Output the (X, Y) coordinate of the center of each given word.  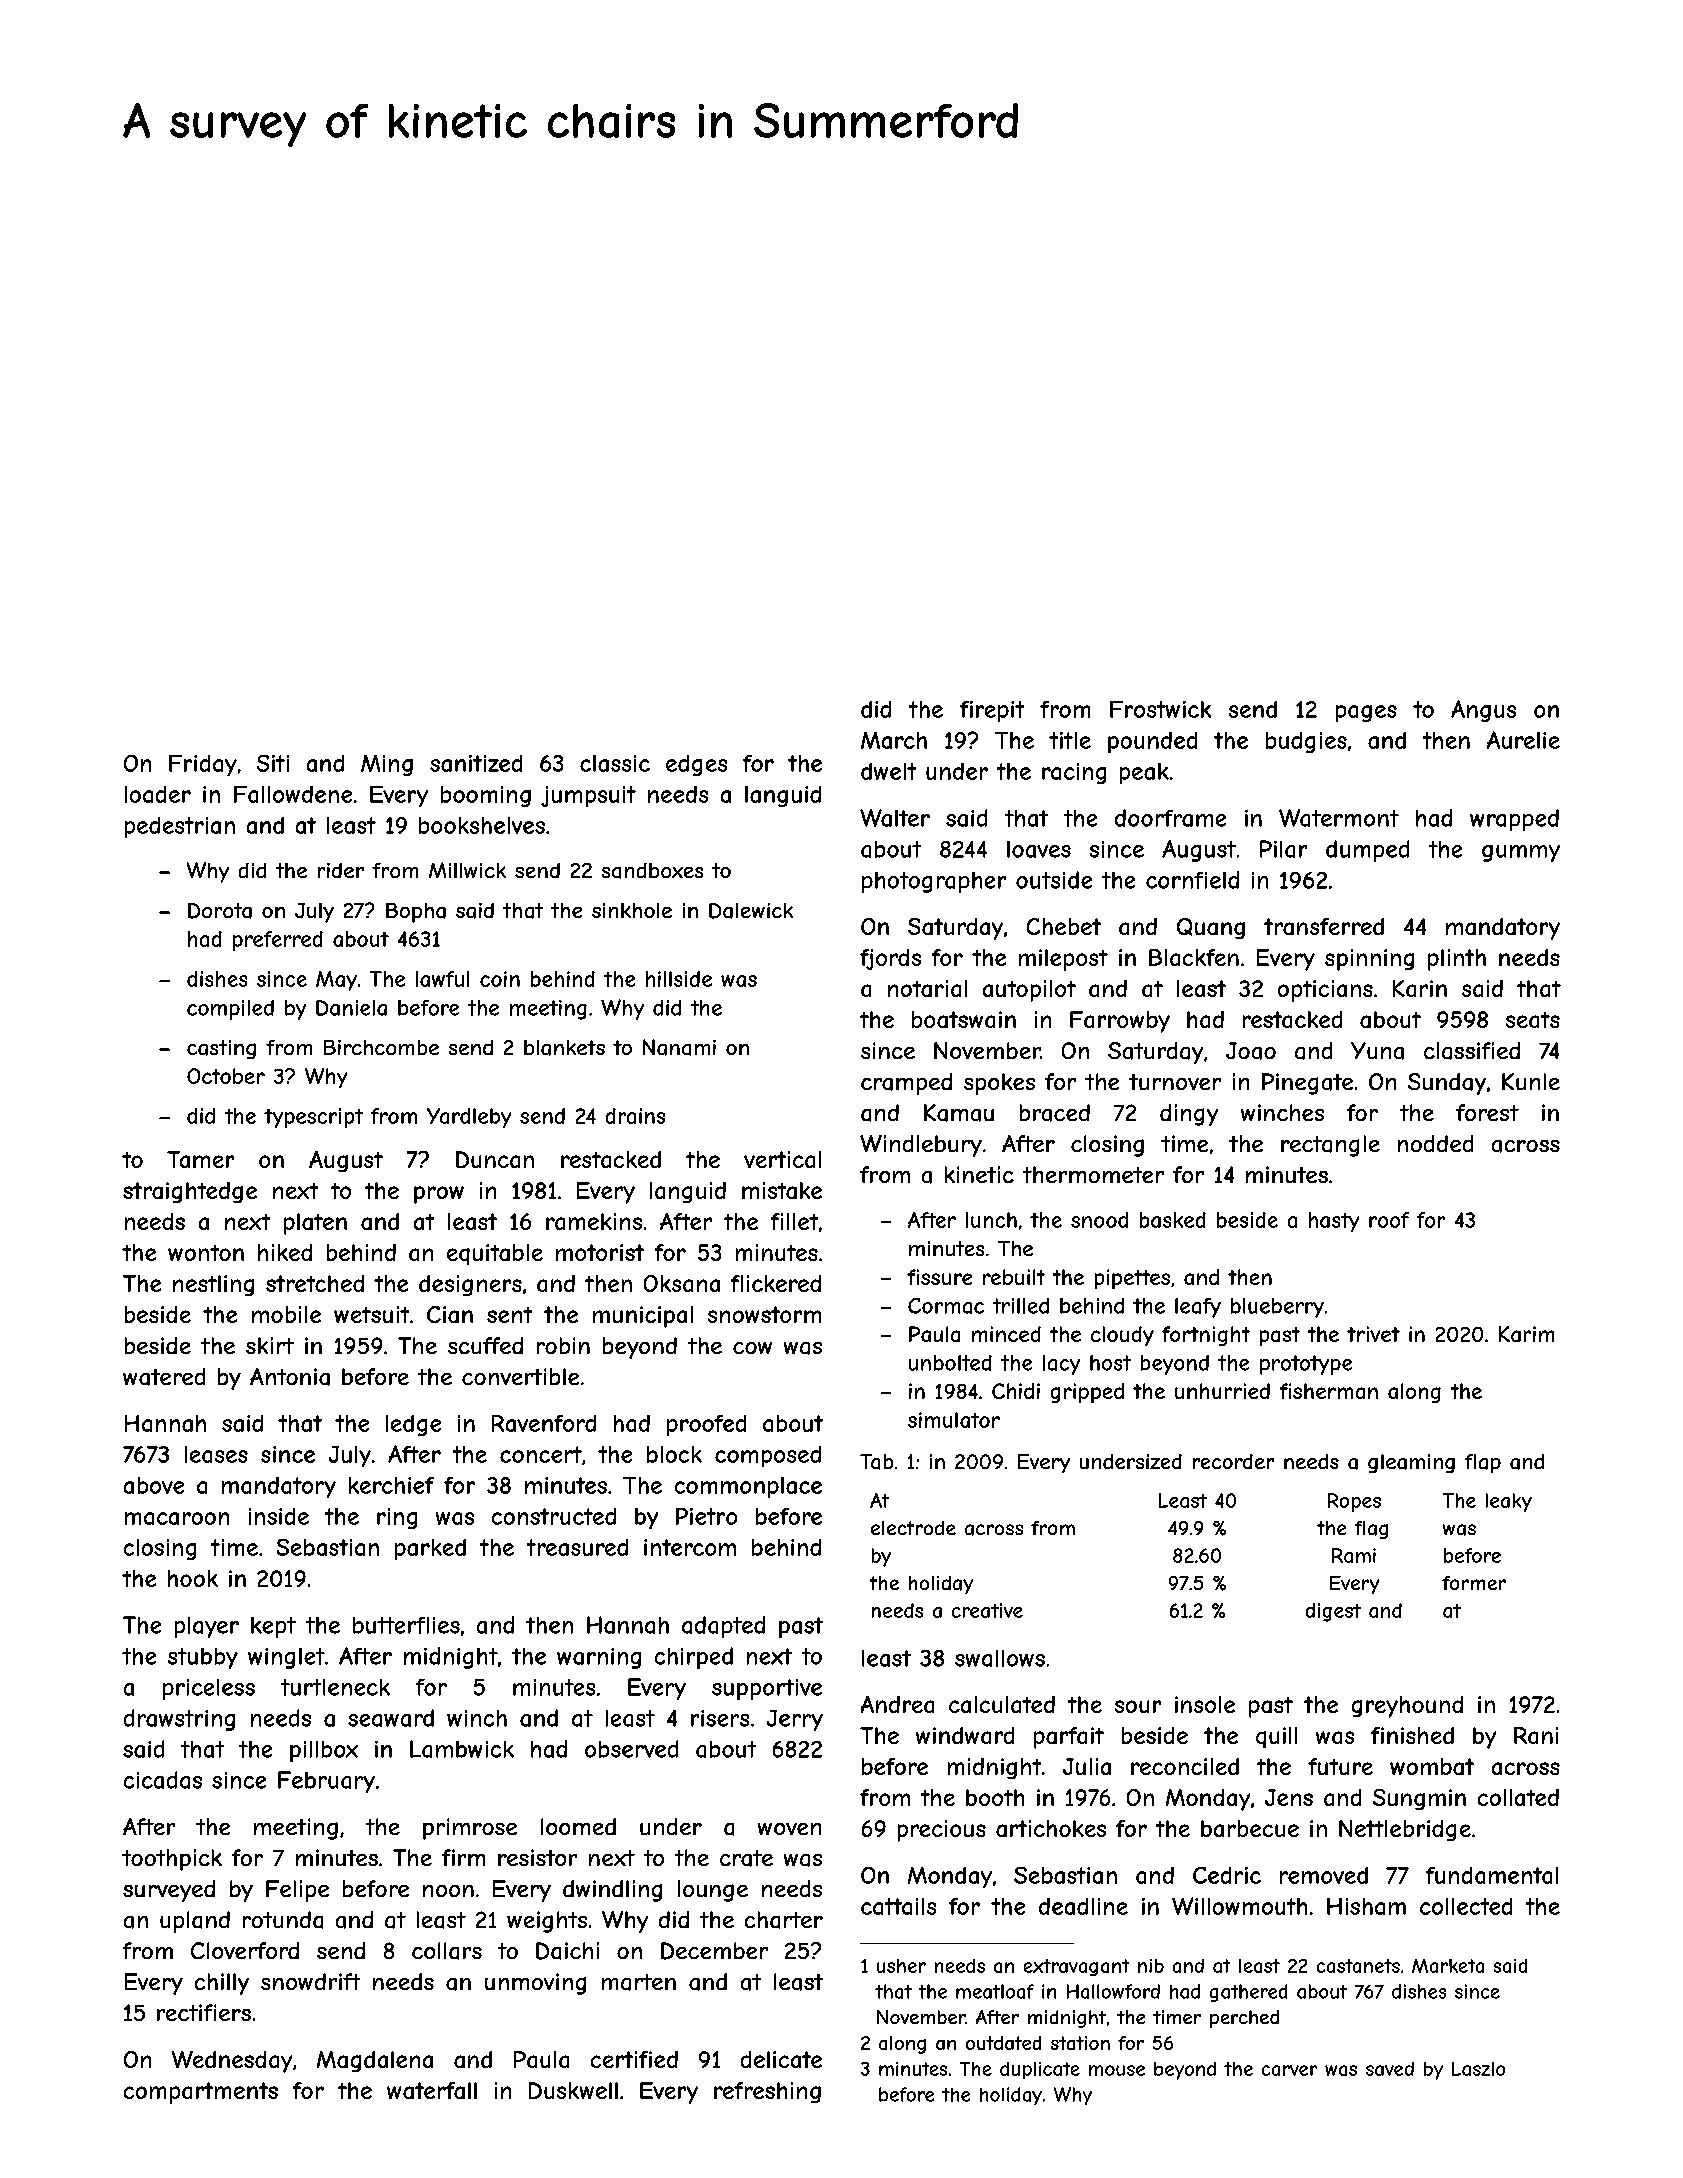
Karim (1526, 1334)
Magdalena (375, 2061)
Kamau (959, 1113)
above (154, 1485)
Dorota (220, 911)
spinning (1369, 960)
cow (752, 1348)
